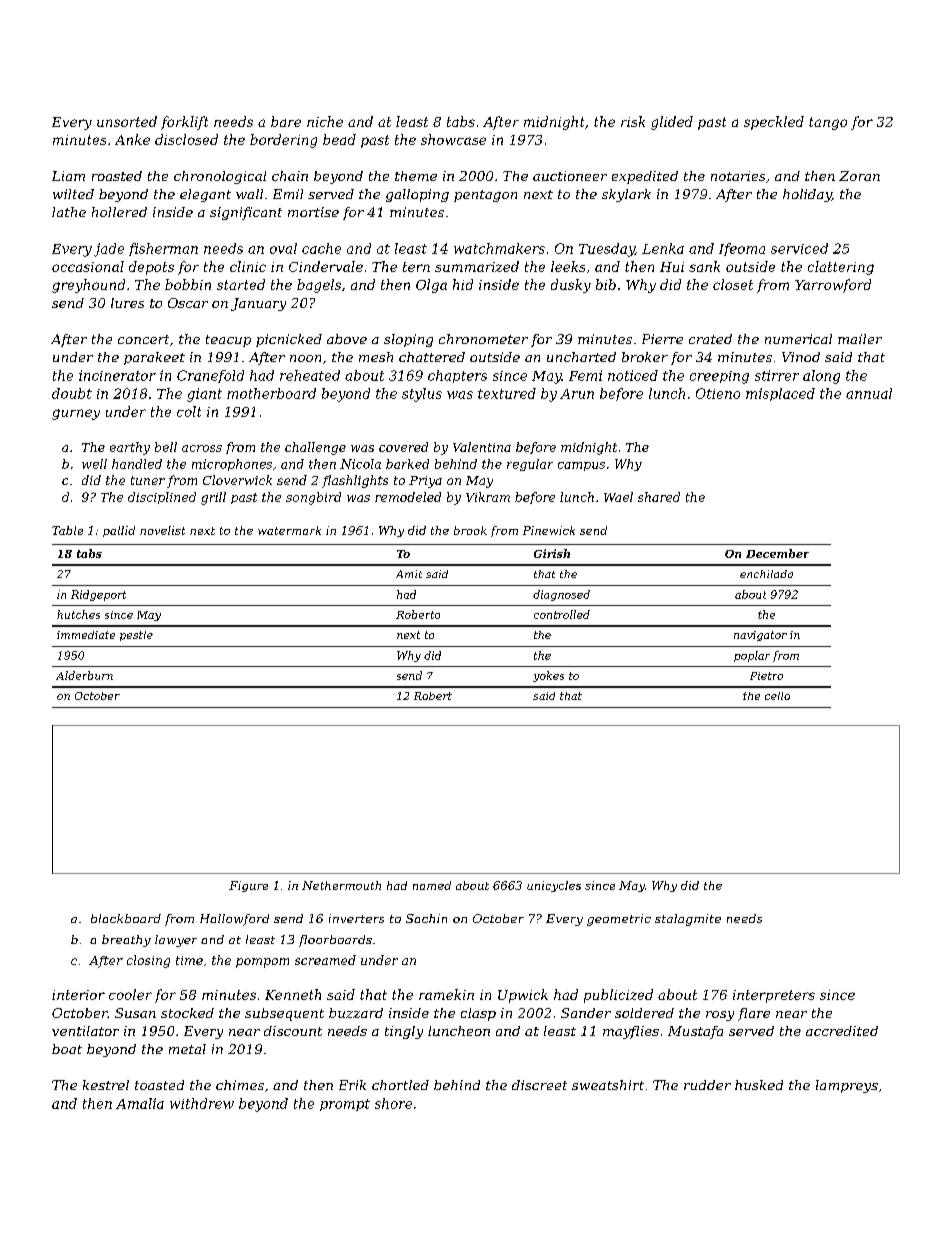 The image size is (952, 1233). Describe the element at coordinates (659, 497) in the screenshot. I see `shared` at that location.
